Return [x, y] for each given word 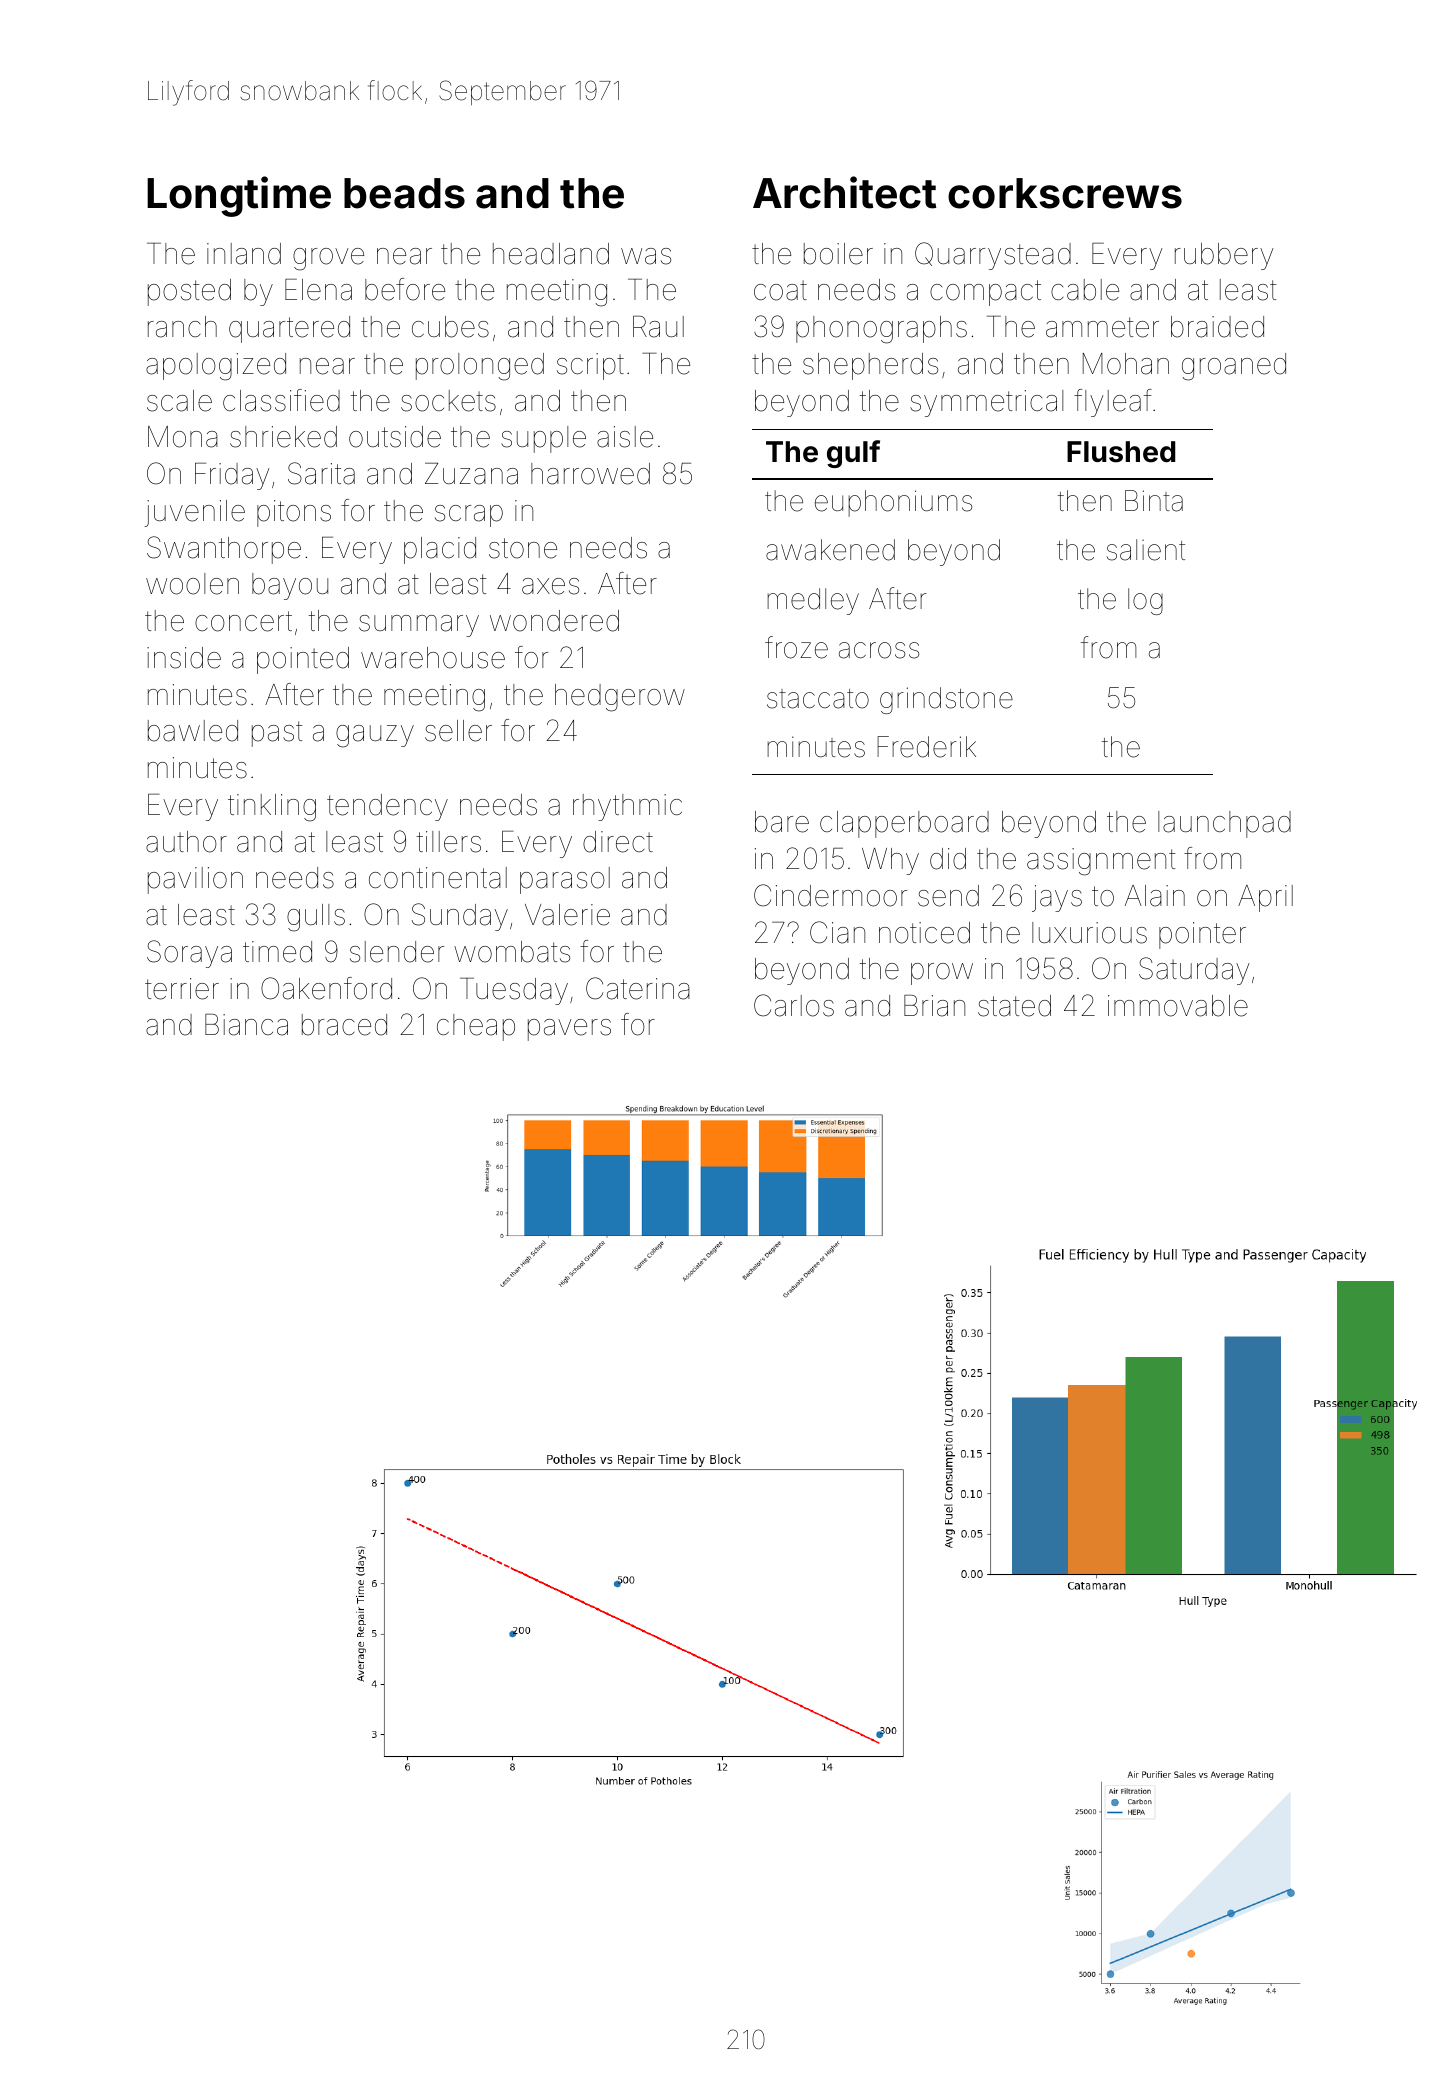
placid [440, 550]
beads [404, 193]
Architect [844, 192]
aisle [625, 437]
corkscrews [1065, 193]
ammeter [1102, 327]
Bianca [246, 1025]
